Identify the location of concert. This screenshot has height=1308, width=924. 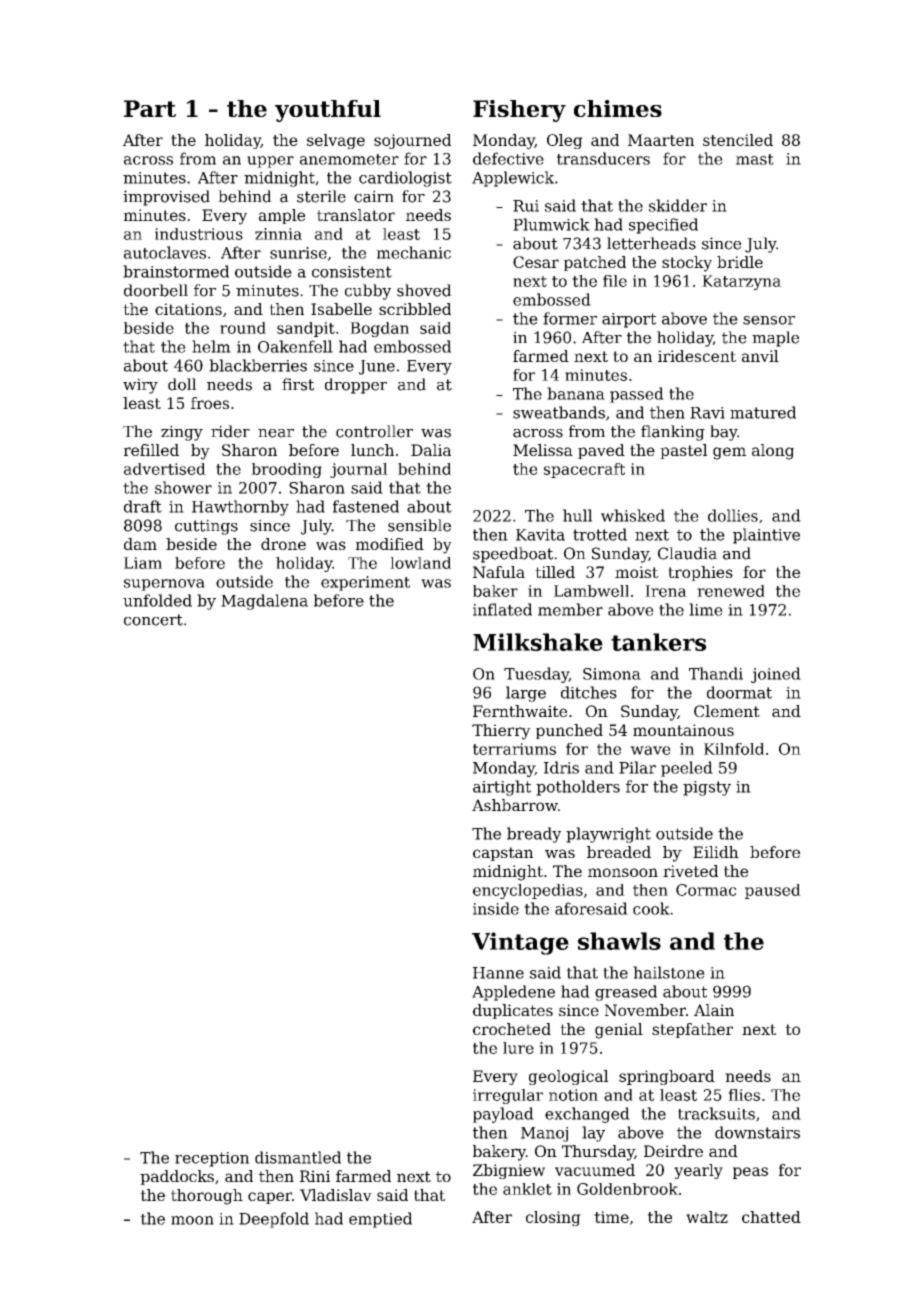
(153, 620).
